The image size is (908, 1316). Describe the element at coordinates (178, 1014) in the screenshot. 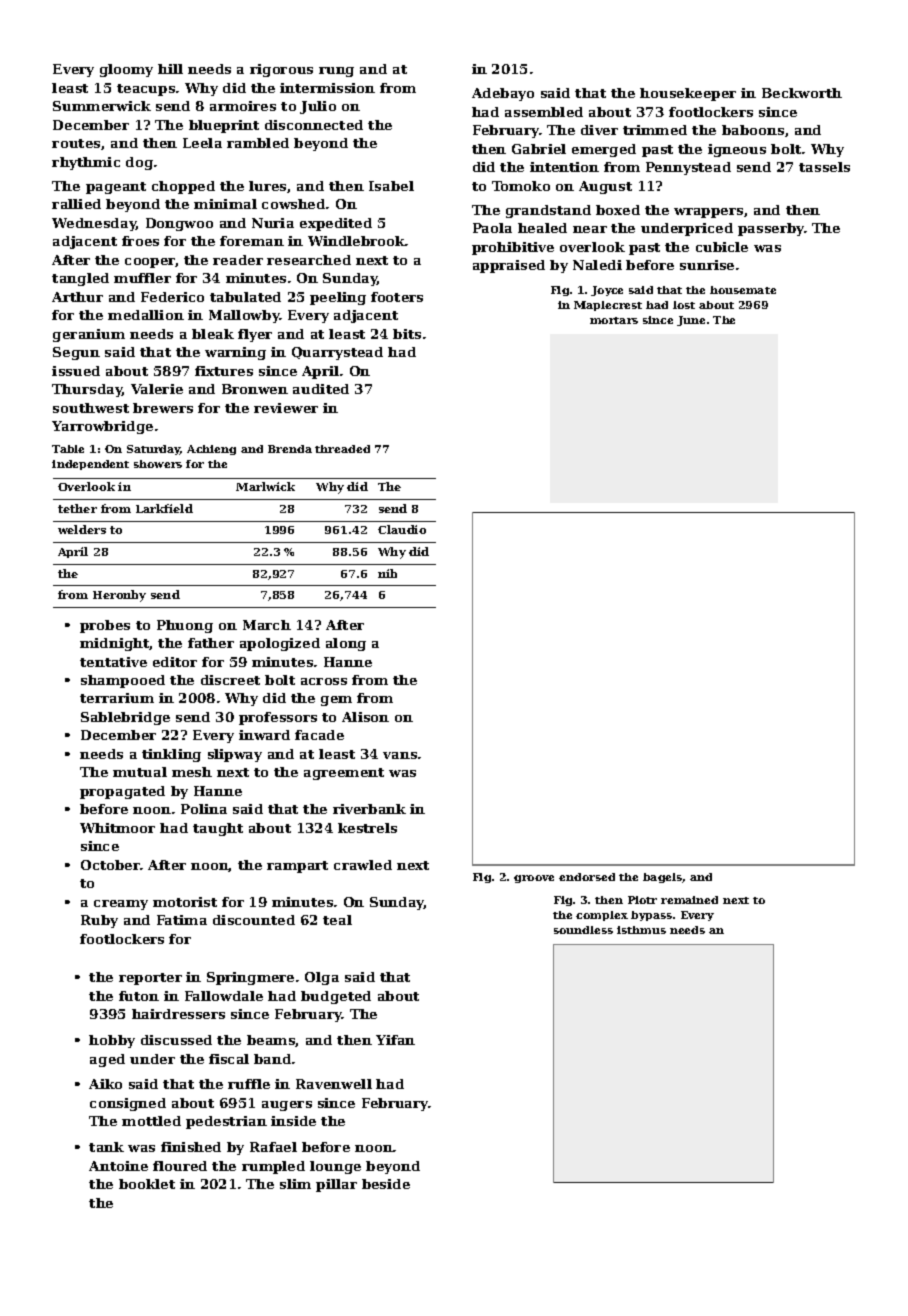

I see `hairdressers` at that location.
